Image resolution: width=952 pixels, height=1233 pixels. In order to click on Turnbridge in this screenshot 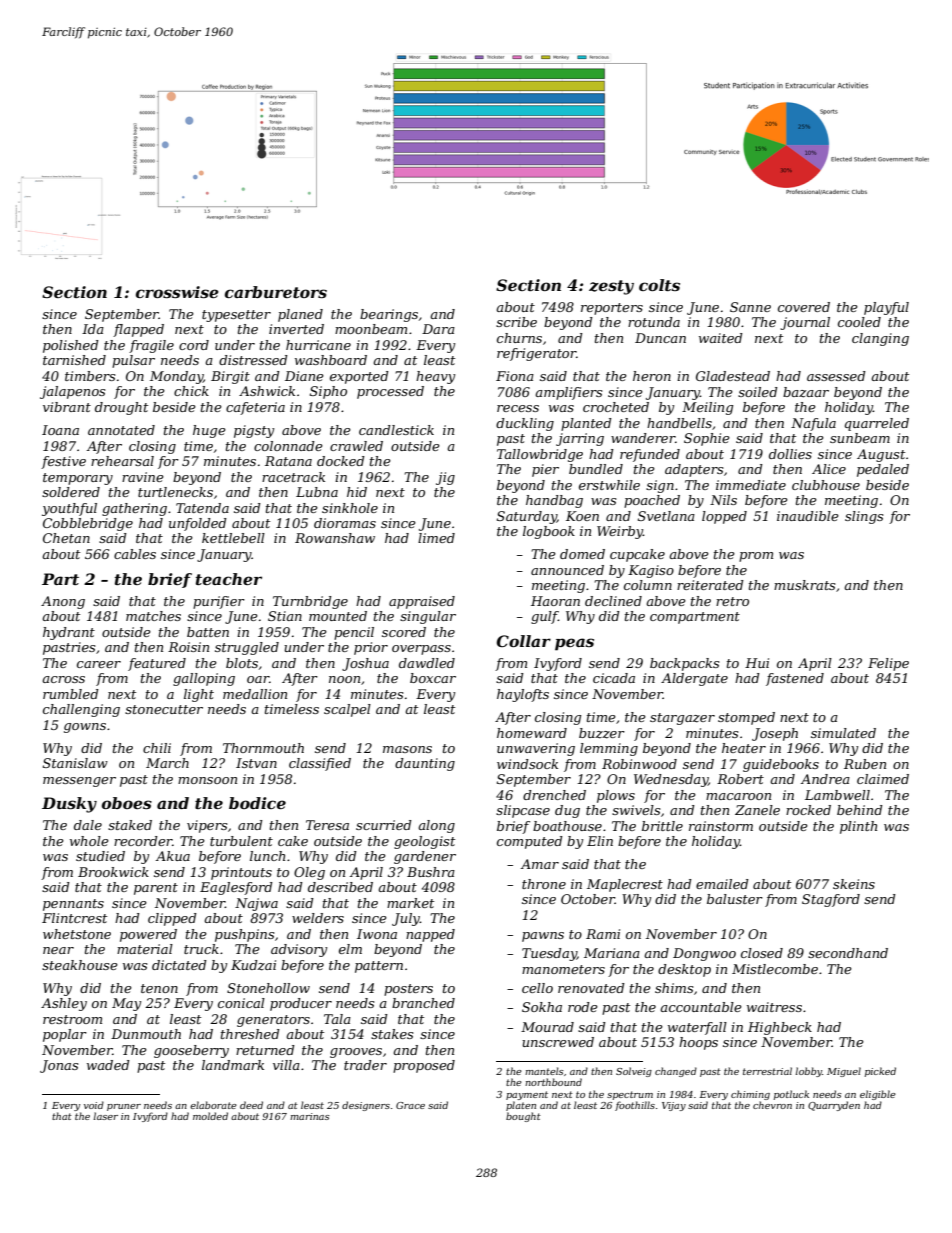, I will do `click(310, 602)`.
